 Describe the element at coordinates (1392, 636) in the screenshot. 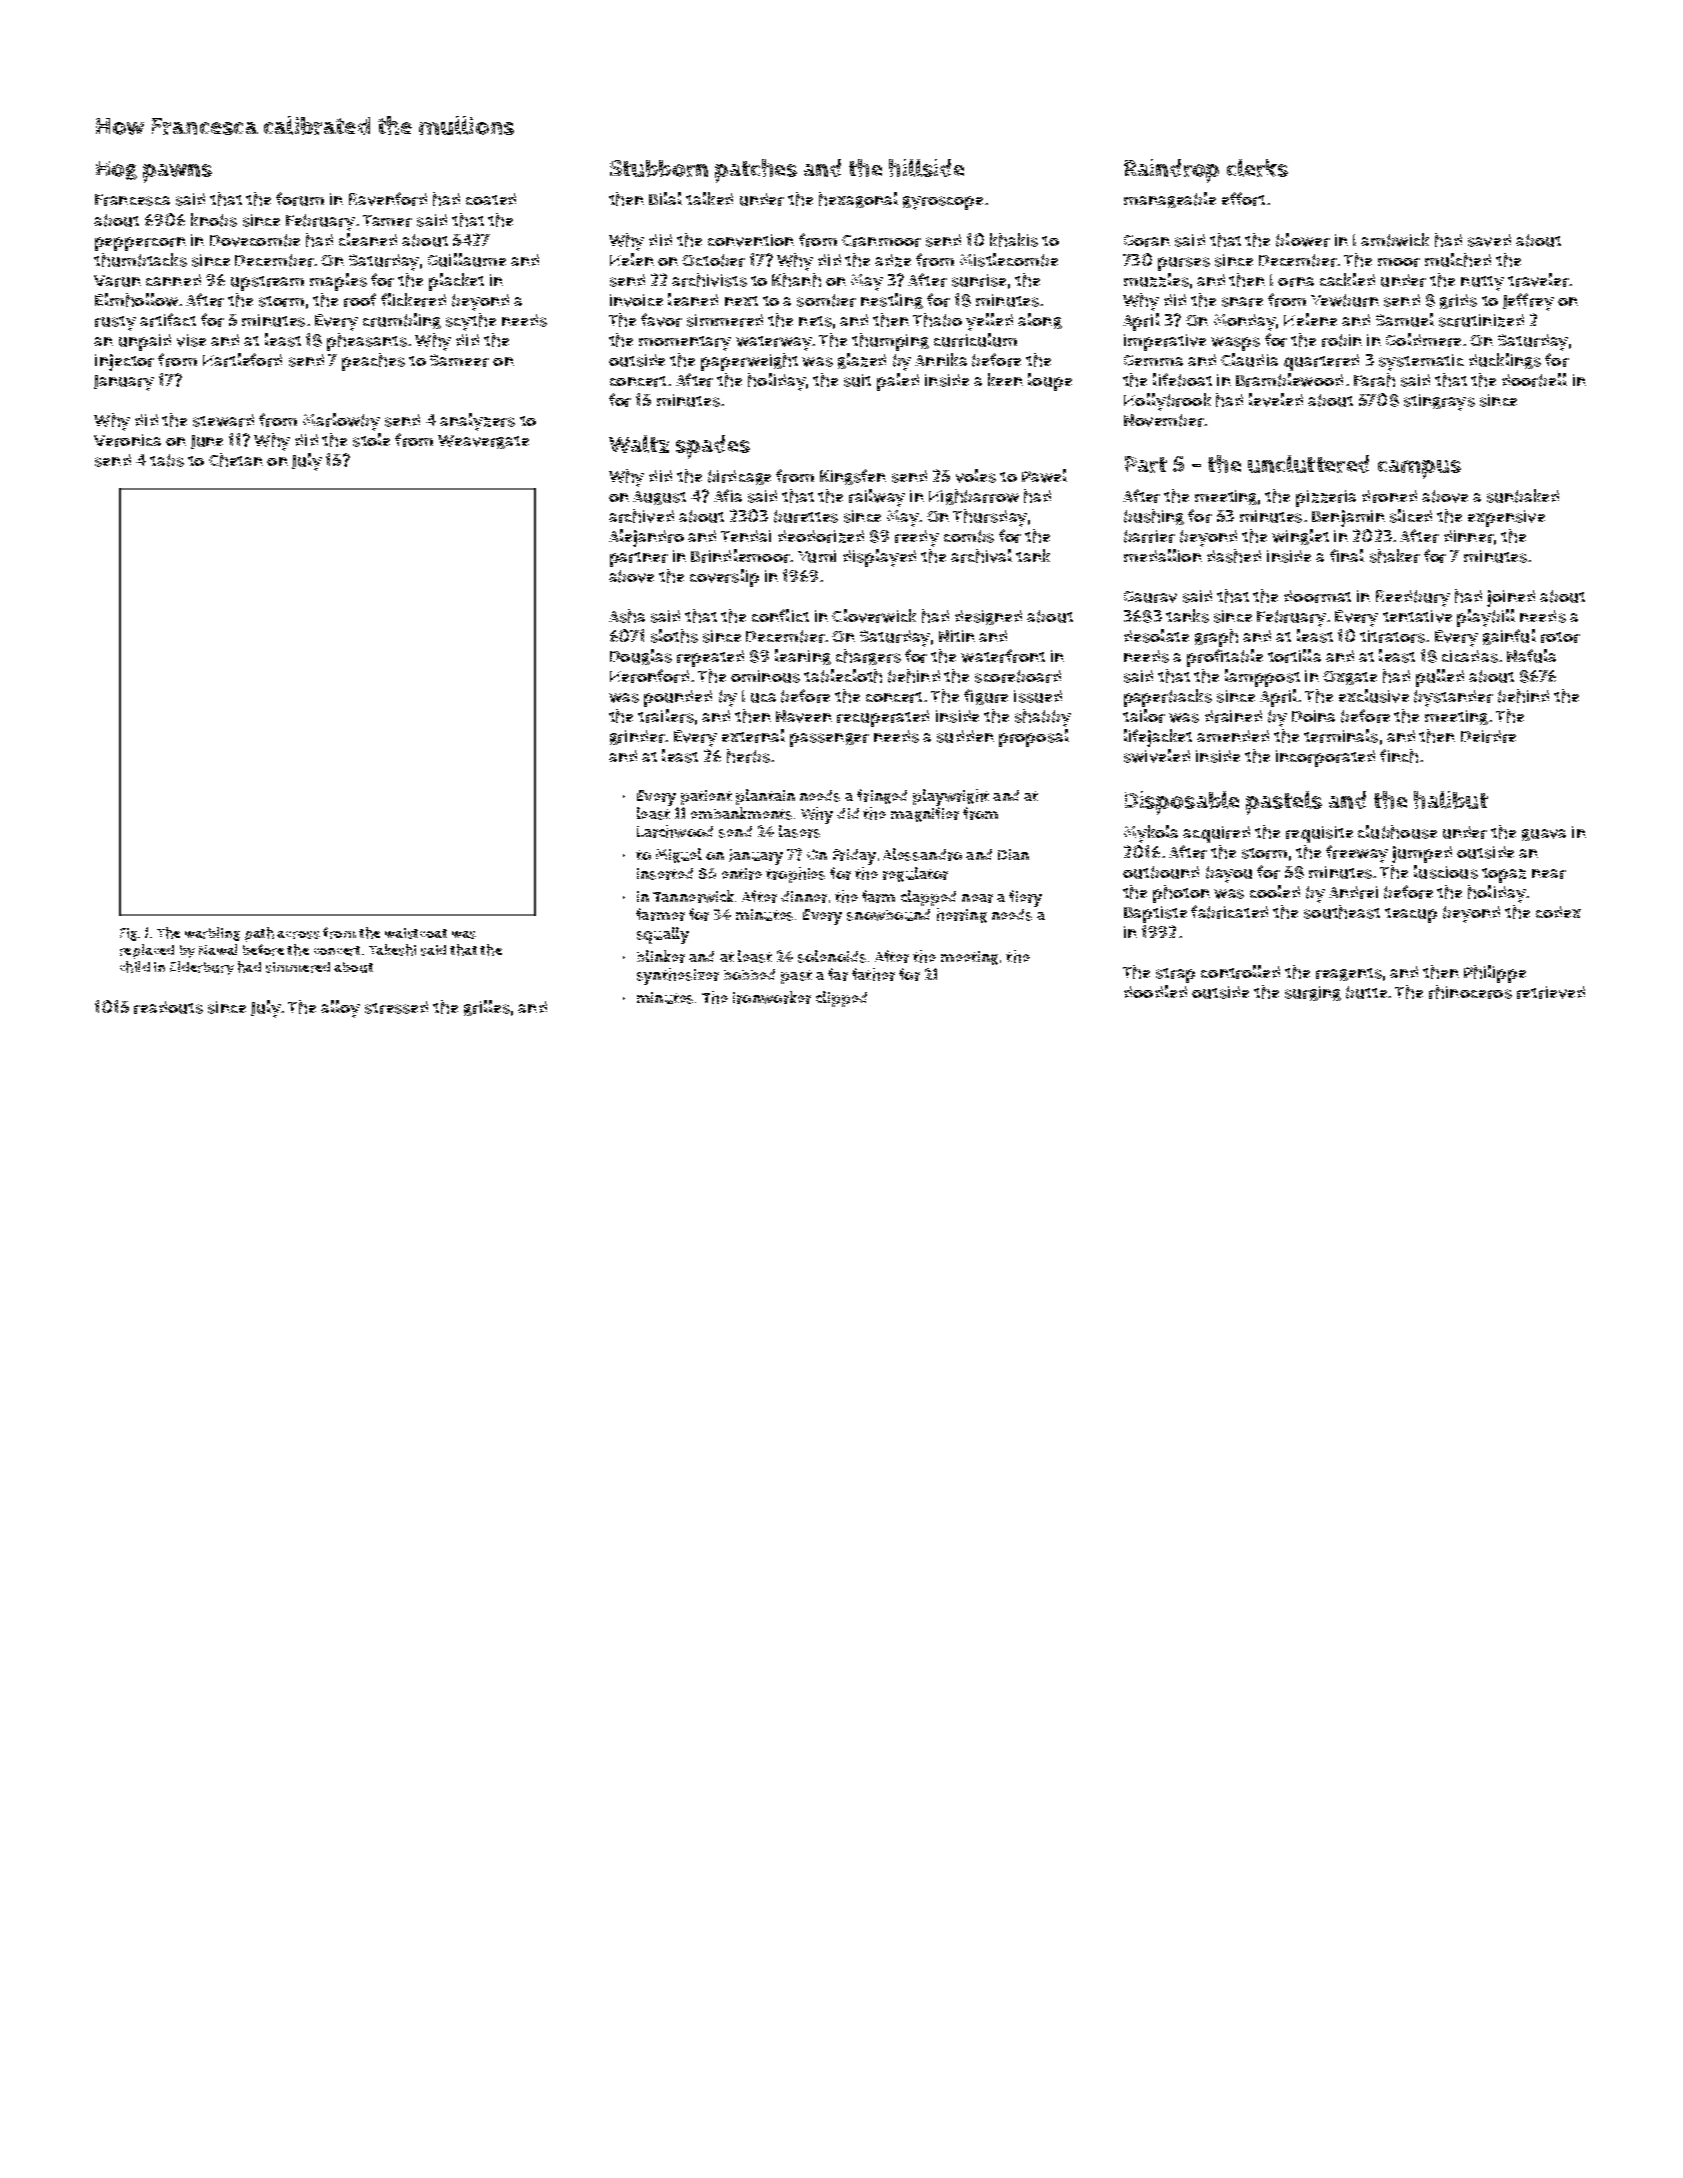

I see `titrators` at that location.
